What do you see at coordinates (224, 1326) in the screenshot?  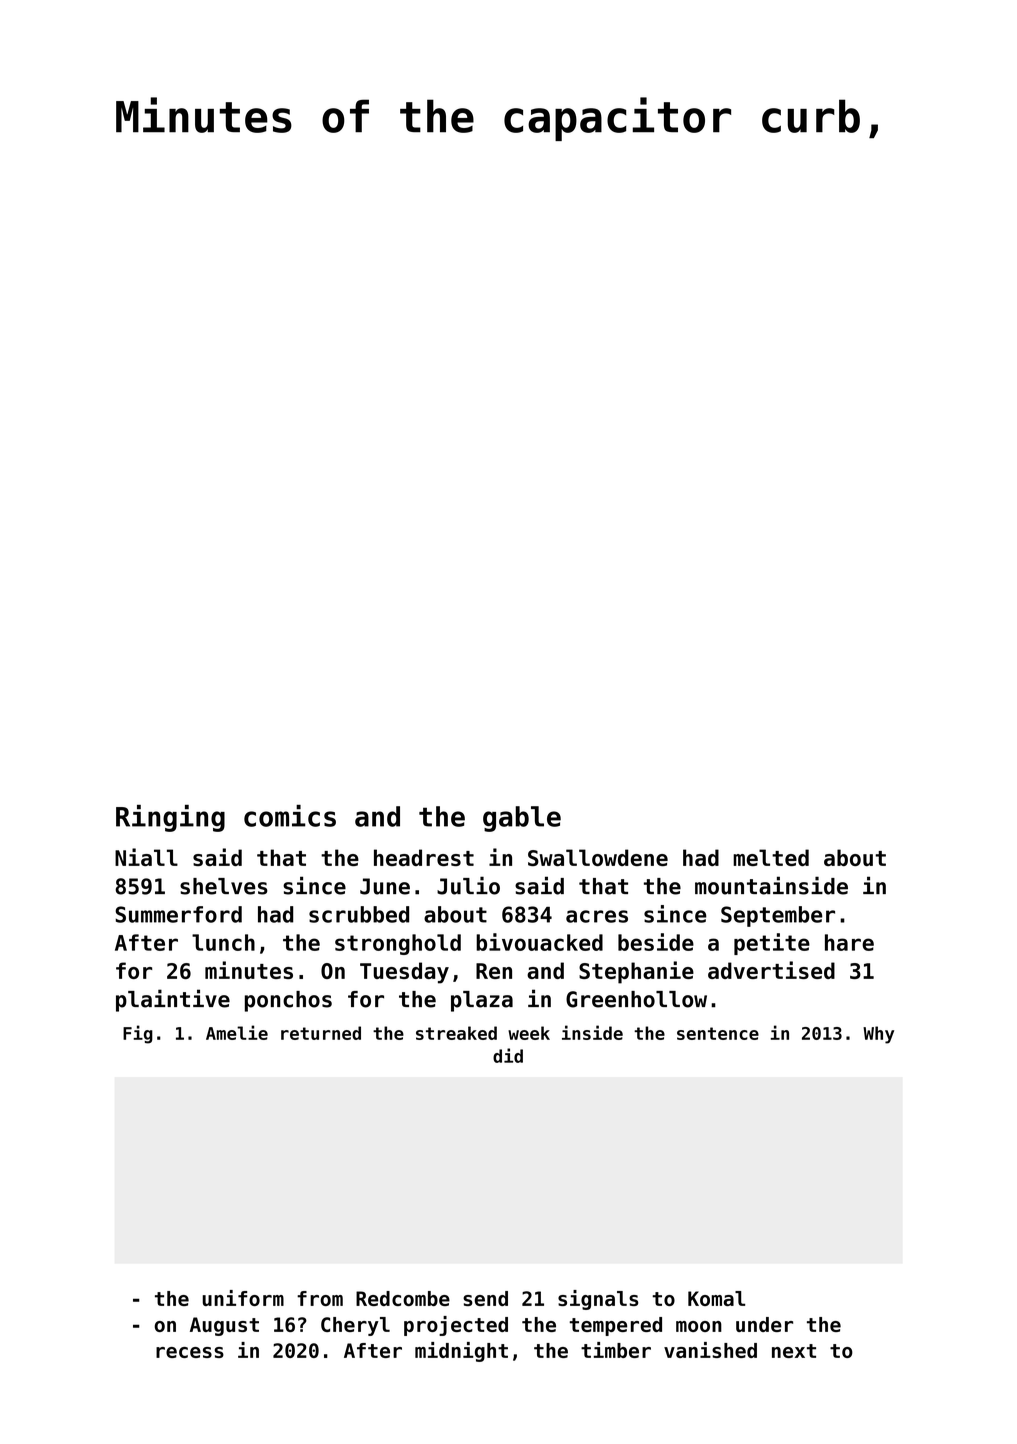 I see `August` at bounding box center [224, 1326].
